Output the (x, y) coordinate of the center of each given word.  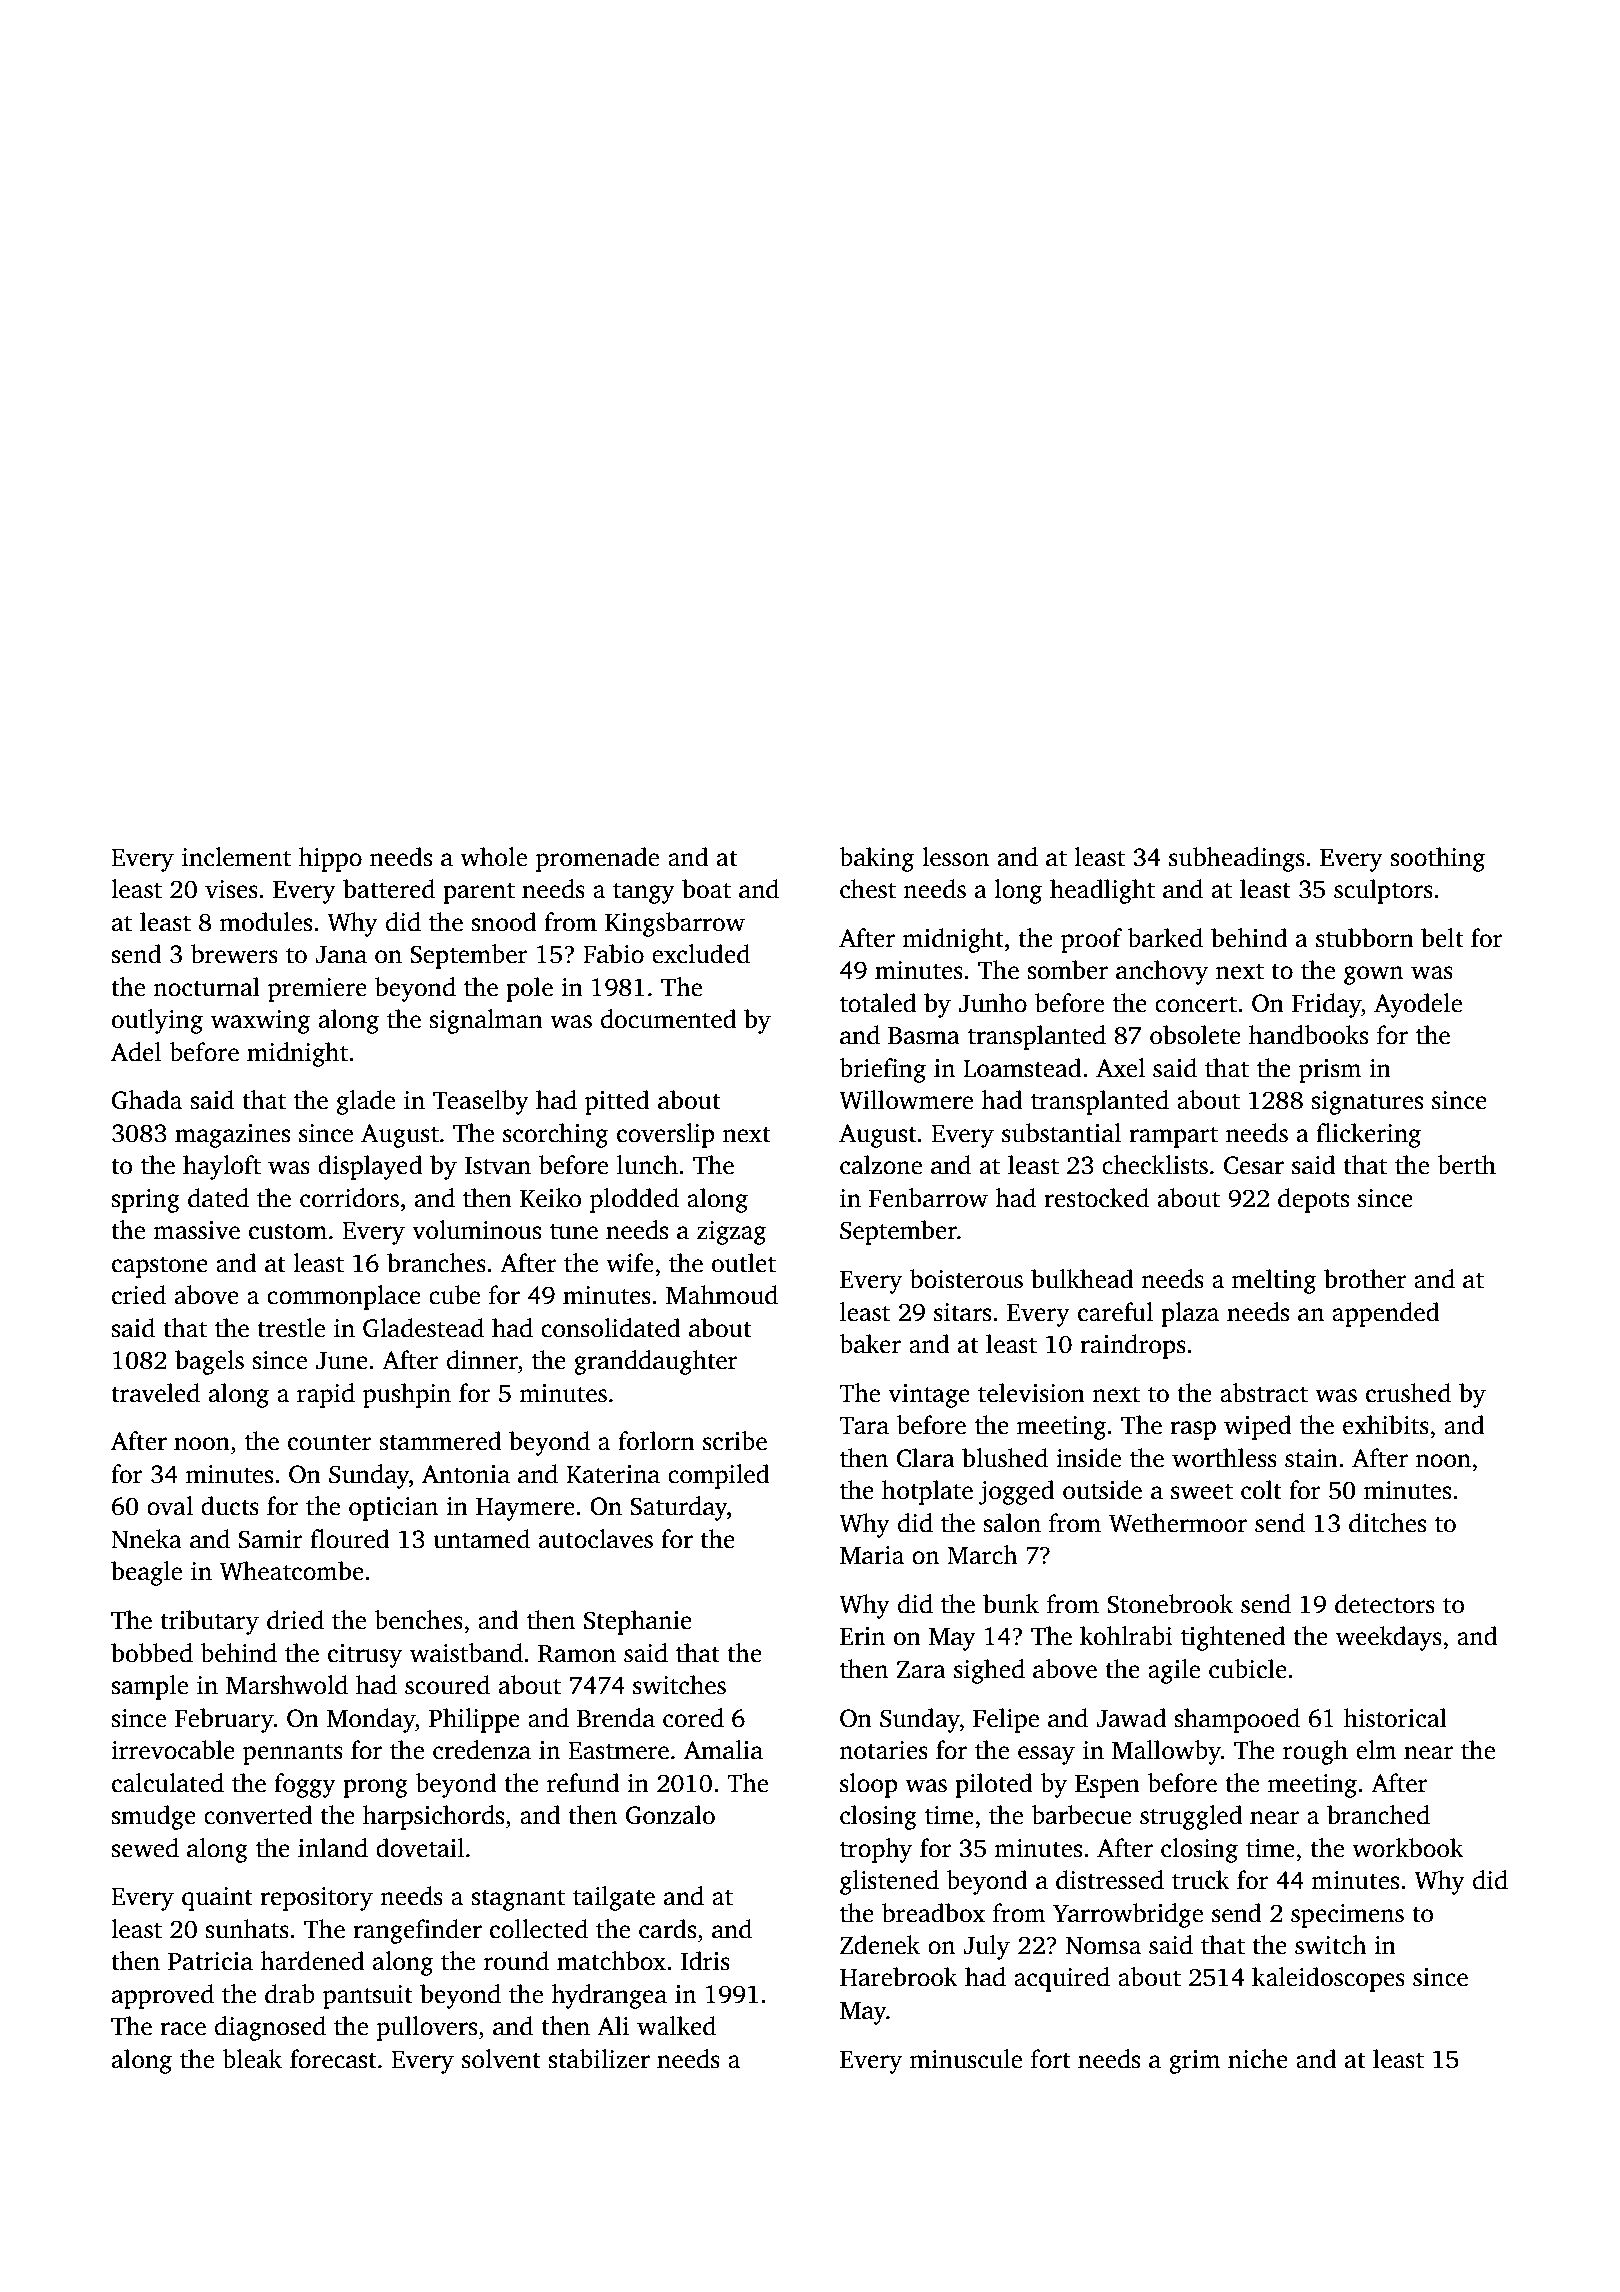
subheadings (1237, 859)
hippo (330, 859)
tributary (209, 1622)
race (183, 2029)
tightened (1233, 1638)
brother (1365, 1279)
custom (288, 1232)
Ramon (577, 1654)
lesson (955, 857)
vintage (929, 1396)
